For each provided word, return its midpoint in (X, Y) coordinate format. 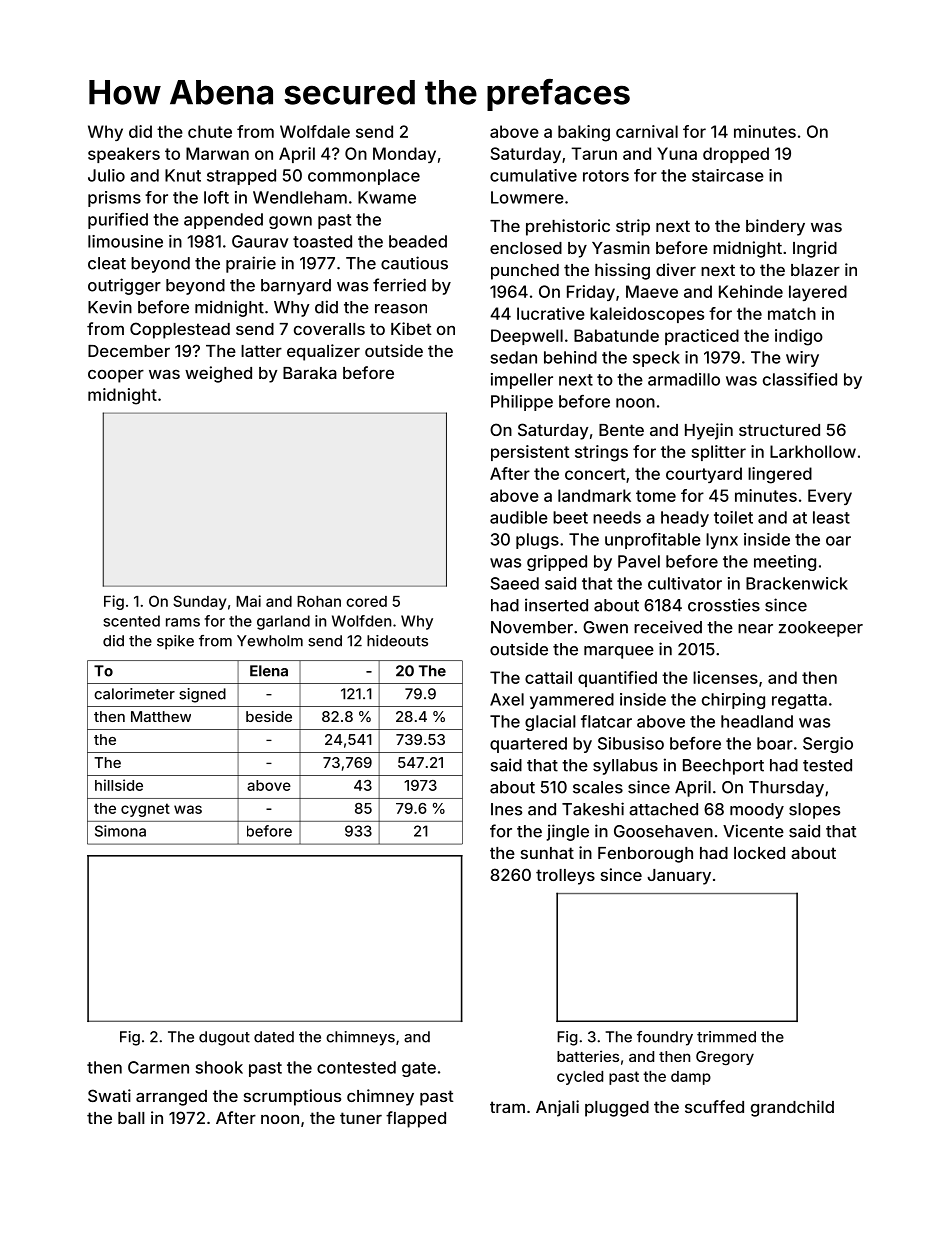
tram (507, 1107)
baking (584, 133)
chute (210, 131)
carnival (647, 131)
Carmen (158, 1067)
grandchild (792, 1108)
